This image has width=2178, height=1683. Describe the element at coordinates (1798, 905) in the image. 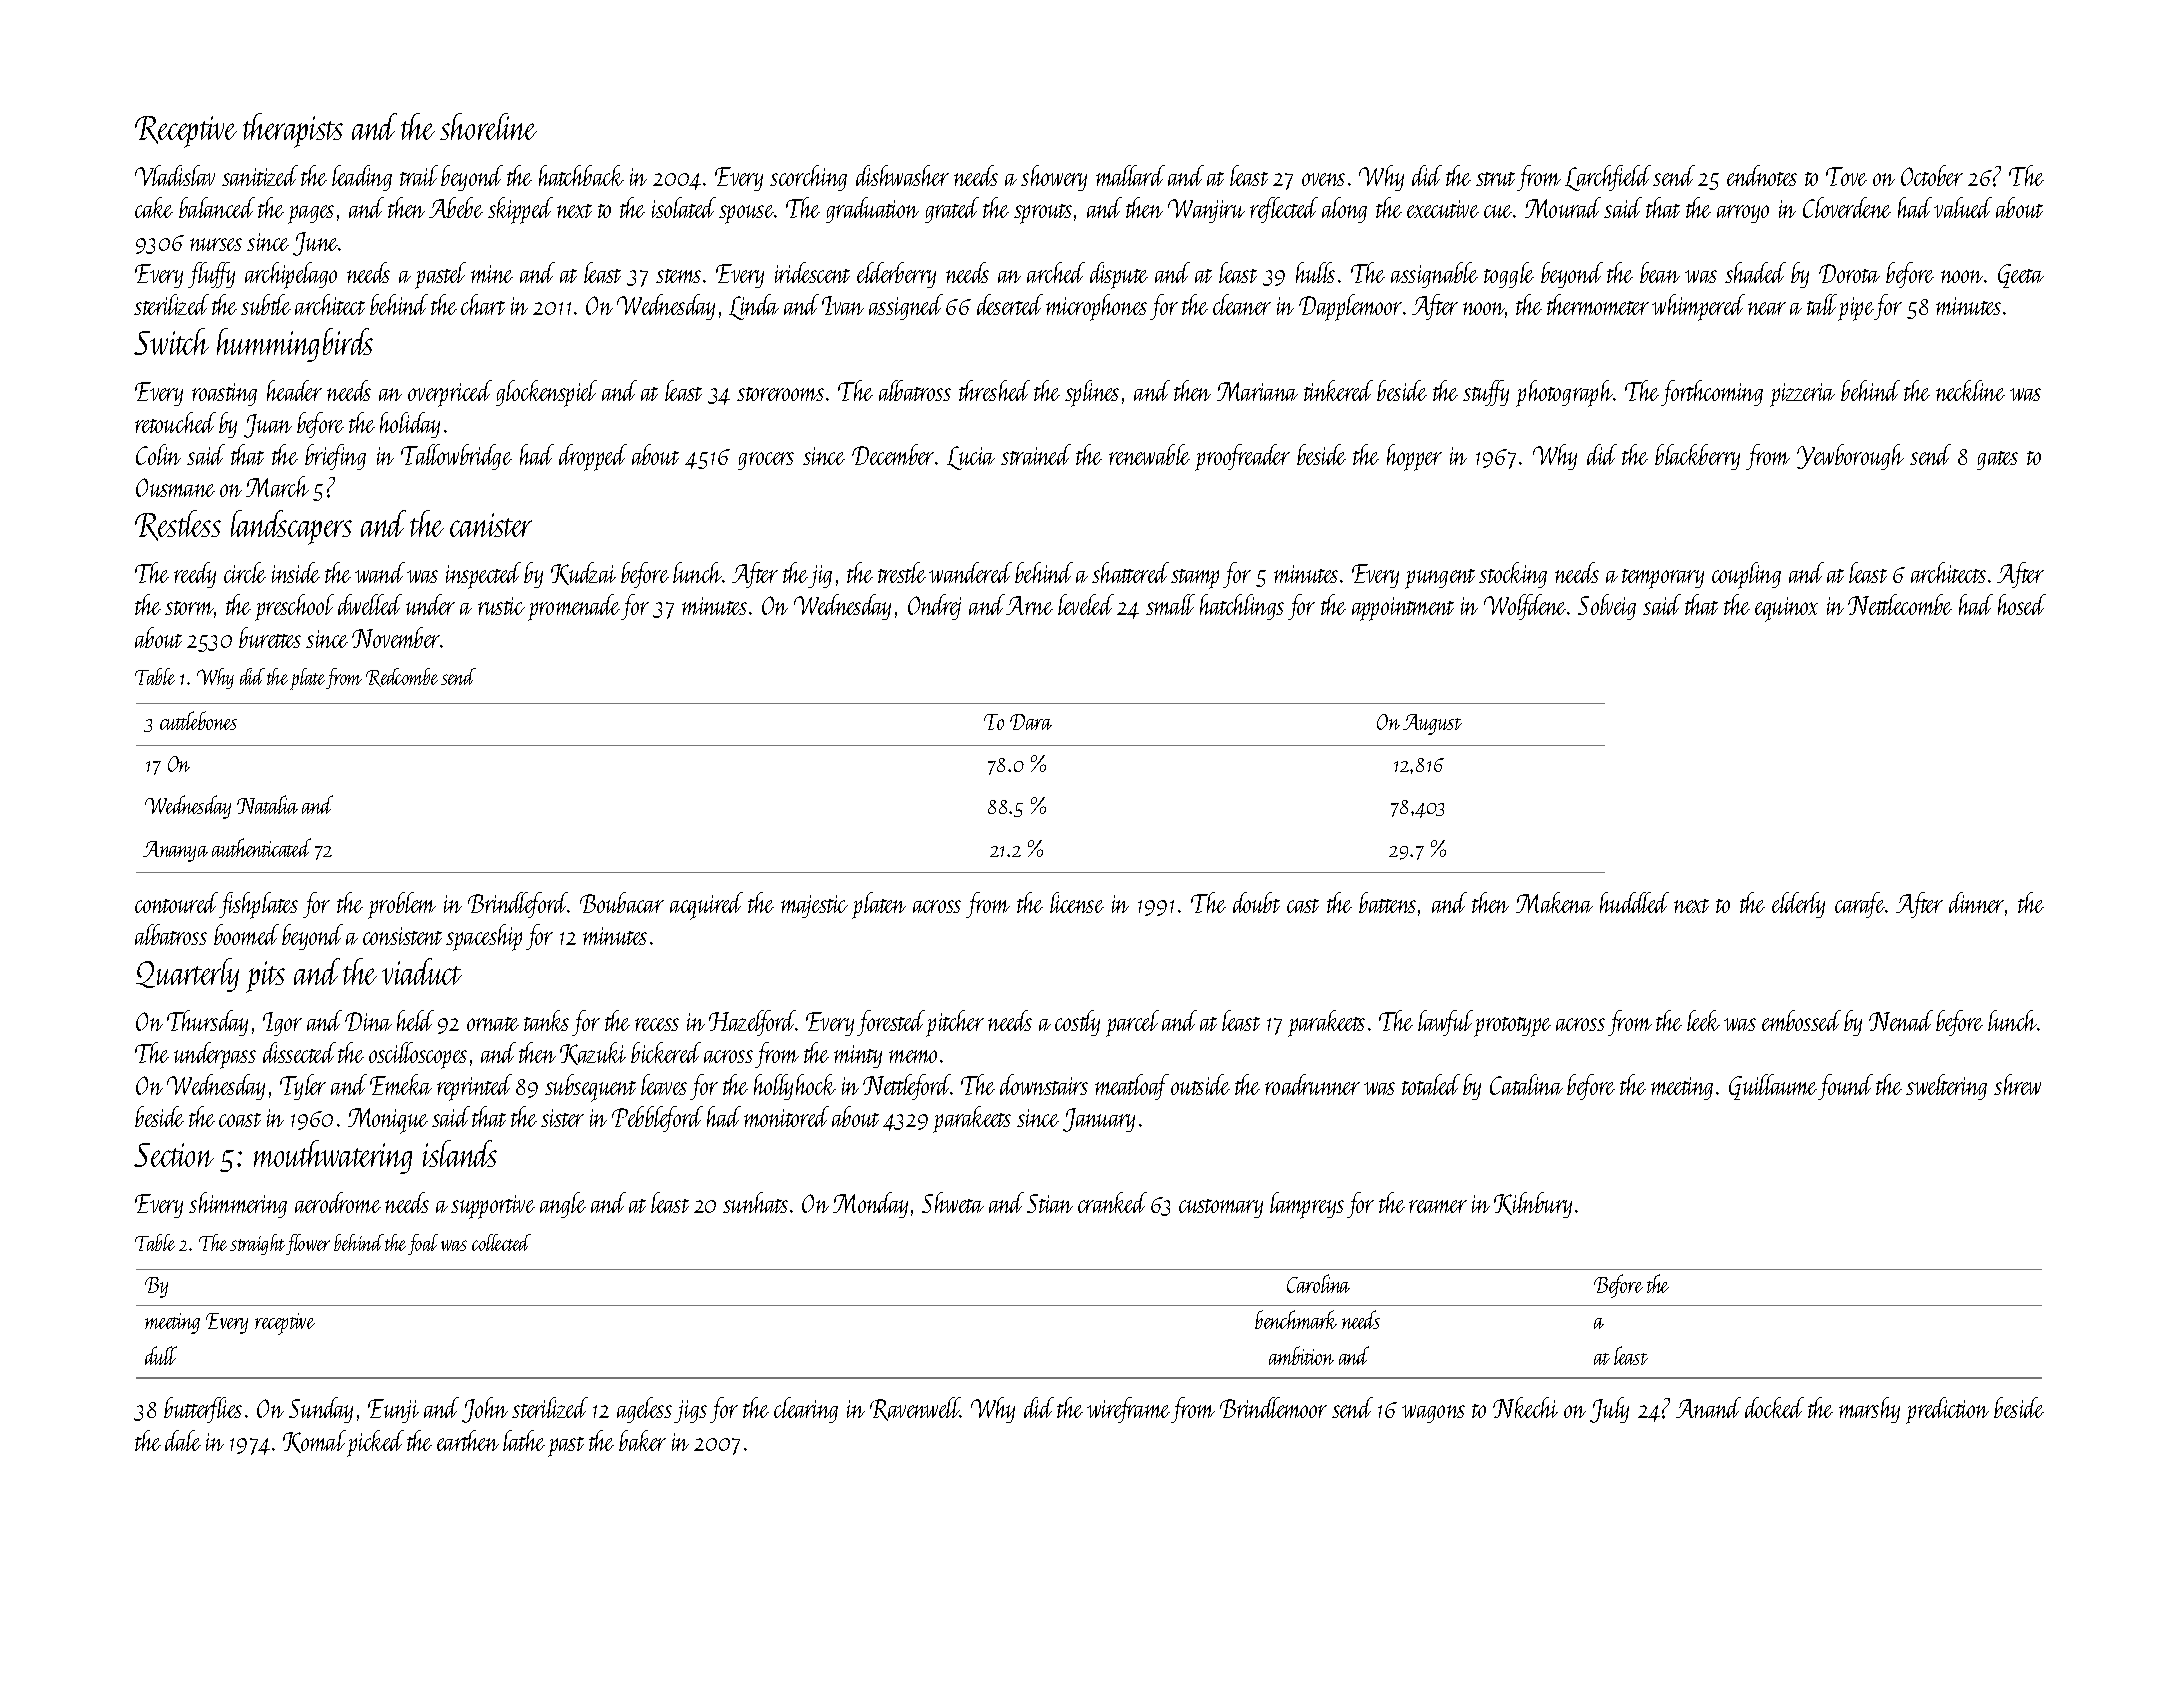

I see `elderly` at that location.
